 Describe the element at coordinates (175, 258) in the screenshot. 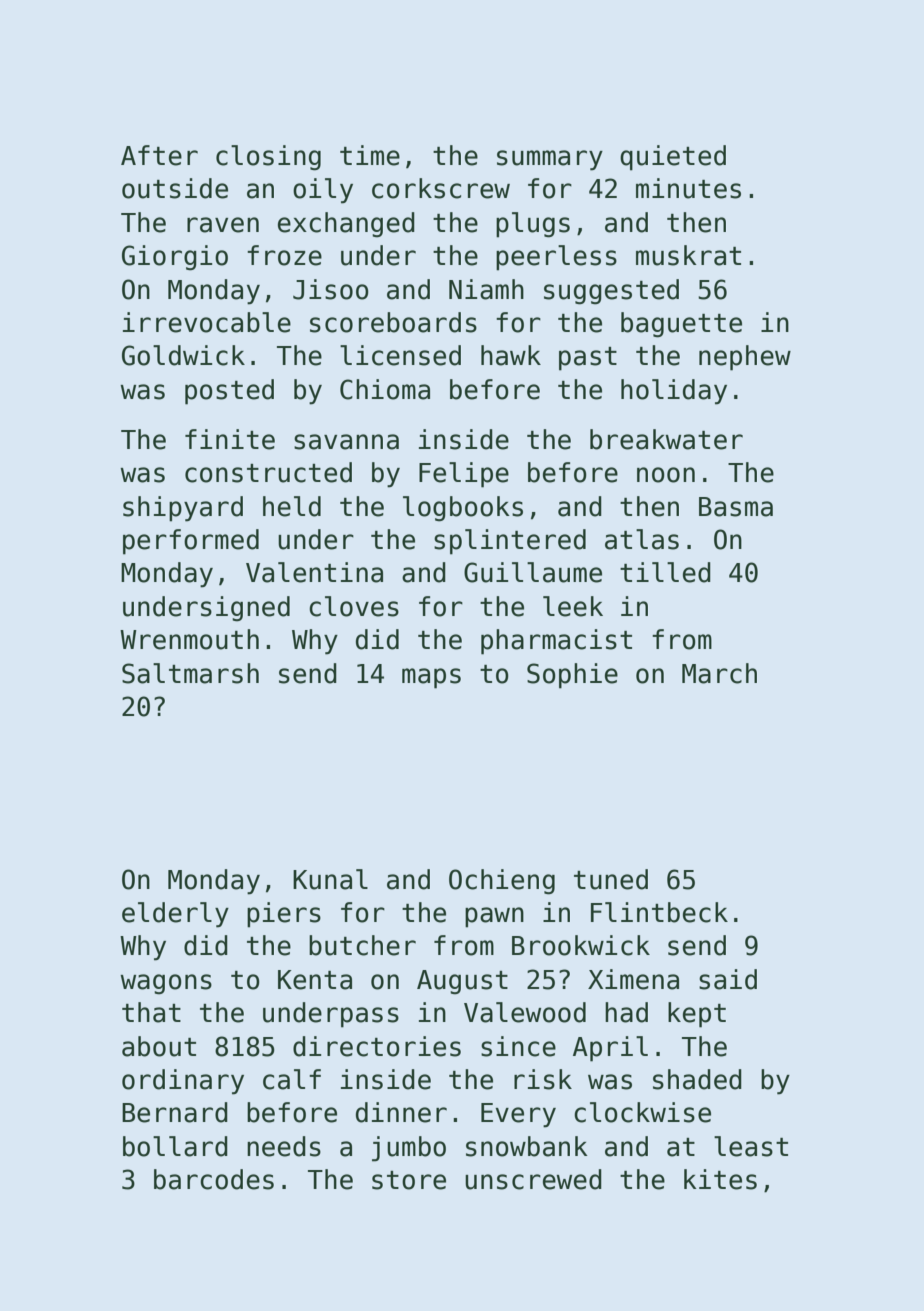

I see `Giorgio` at that location.
